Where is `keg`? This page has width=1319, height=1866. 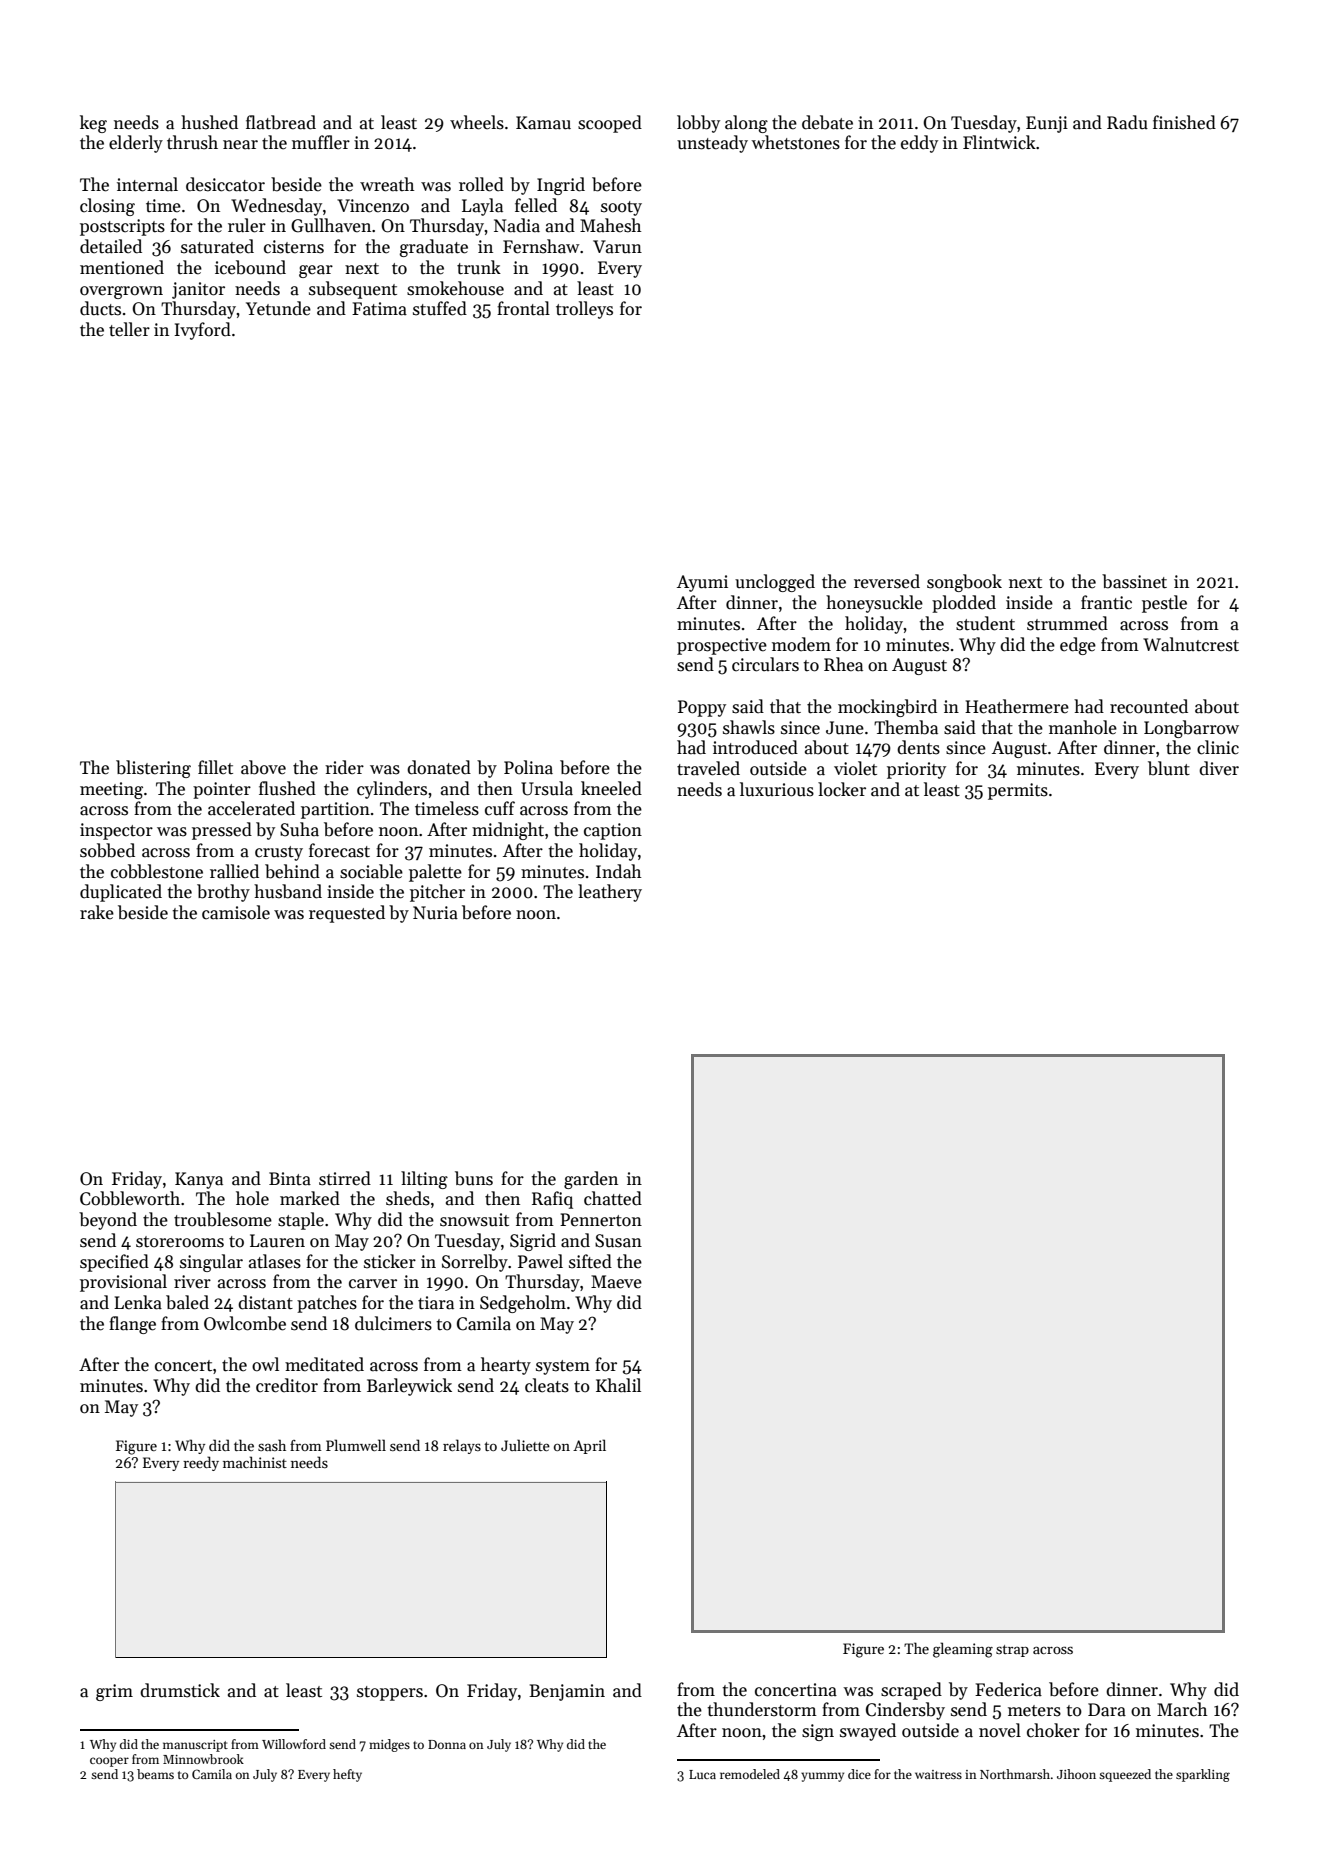 keg is located at coordinates (93, 124).
